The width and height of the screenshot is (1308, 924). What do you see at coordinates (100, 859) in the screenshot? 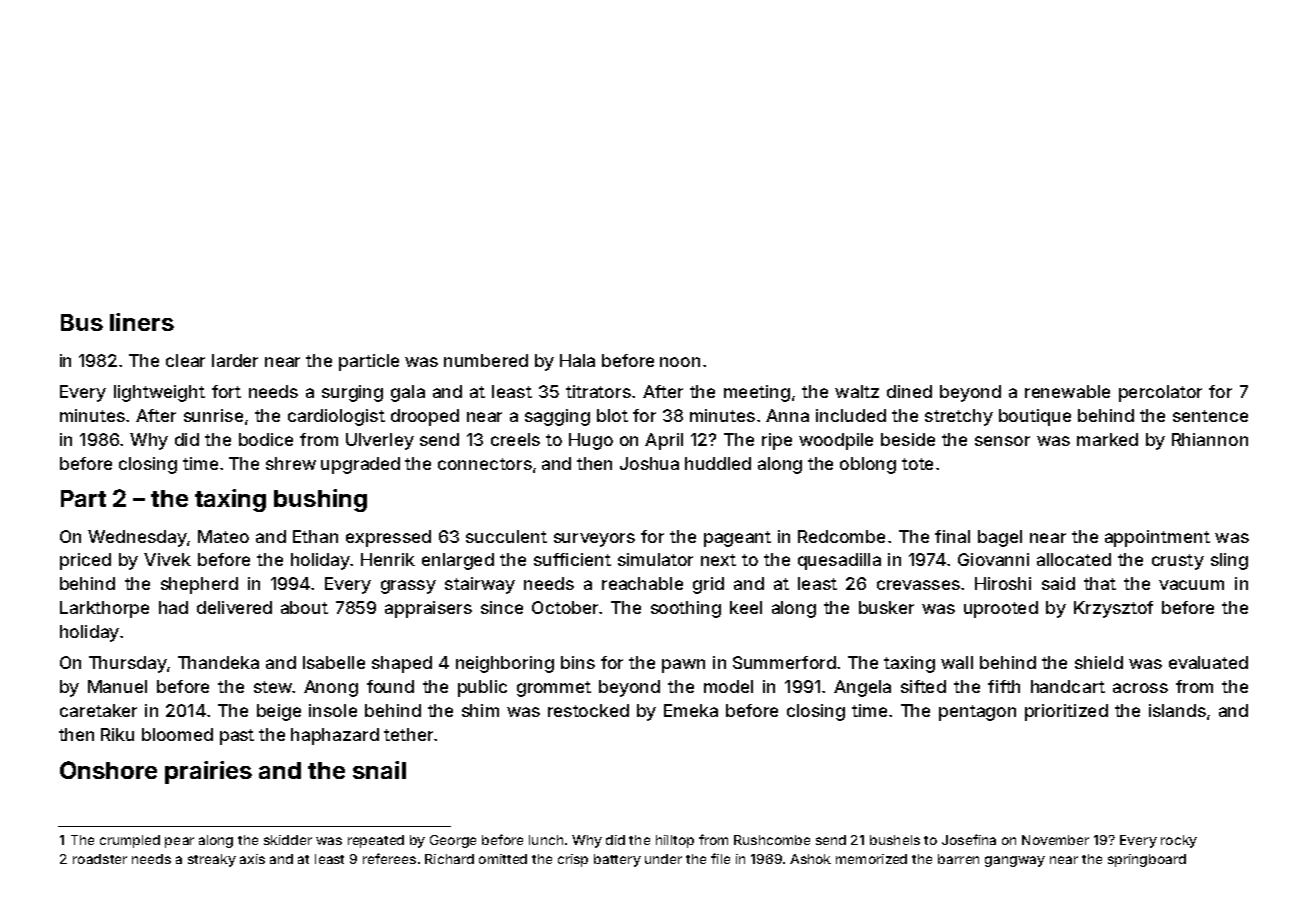
I see `roadster` at bounding box center [100, 859].
